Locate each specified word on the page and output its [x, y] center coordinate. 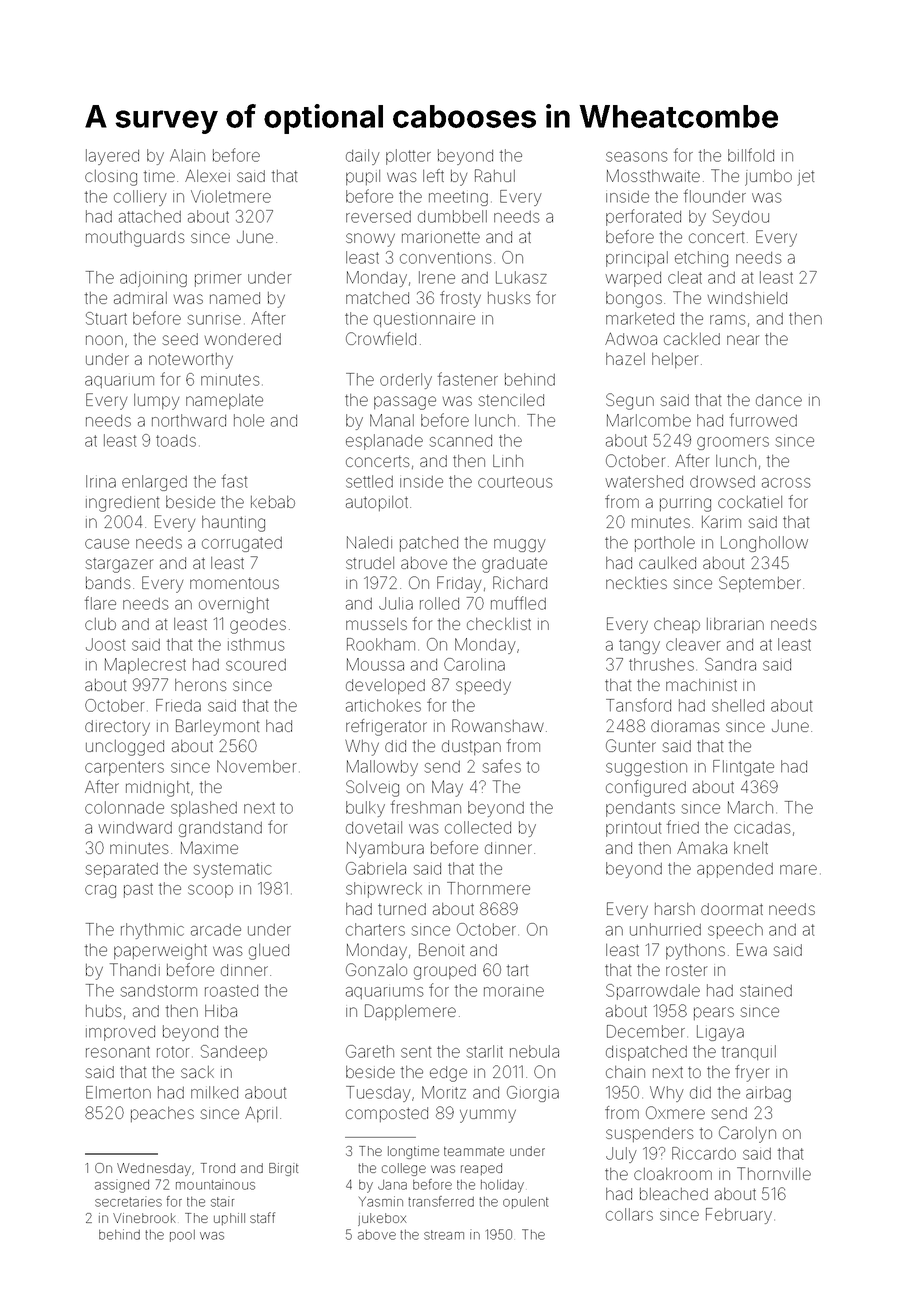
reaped [481, 1169]
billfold [751, 155]
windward [135, 828]
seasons [637, 157]
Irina [101, 481]
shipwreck [384, 890]
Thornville [774, 1173]
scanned [461, 441]
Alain [187, 155]
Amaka [702, 847]
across [786, 483]
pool [182, 1236]
